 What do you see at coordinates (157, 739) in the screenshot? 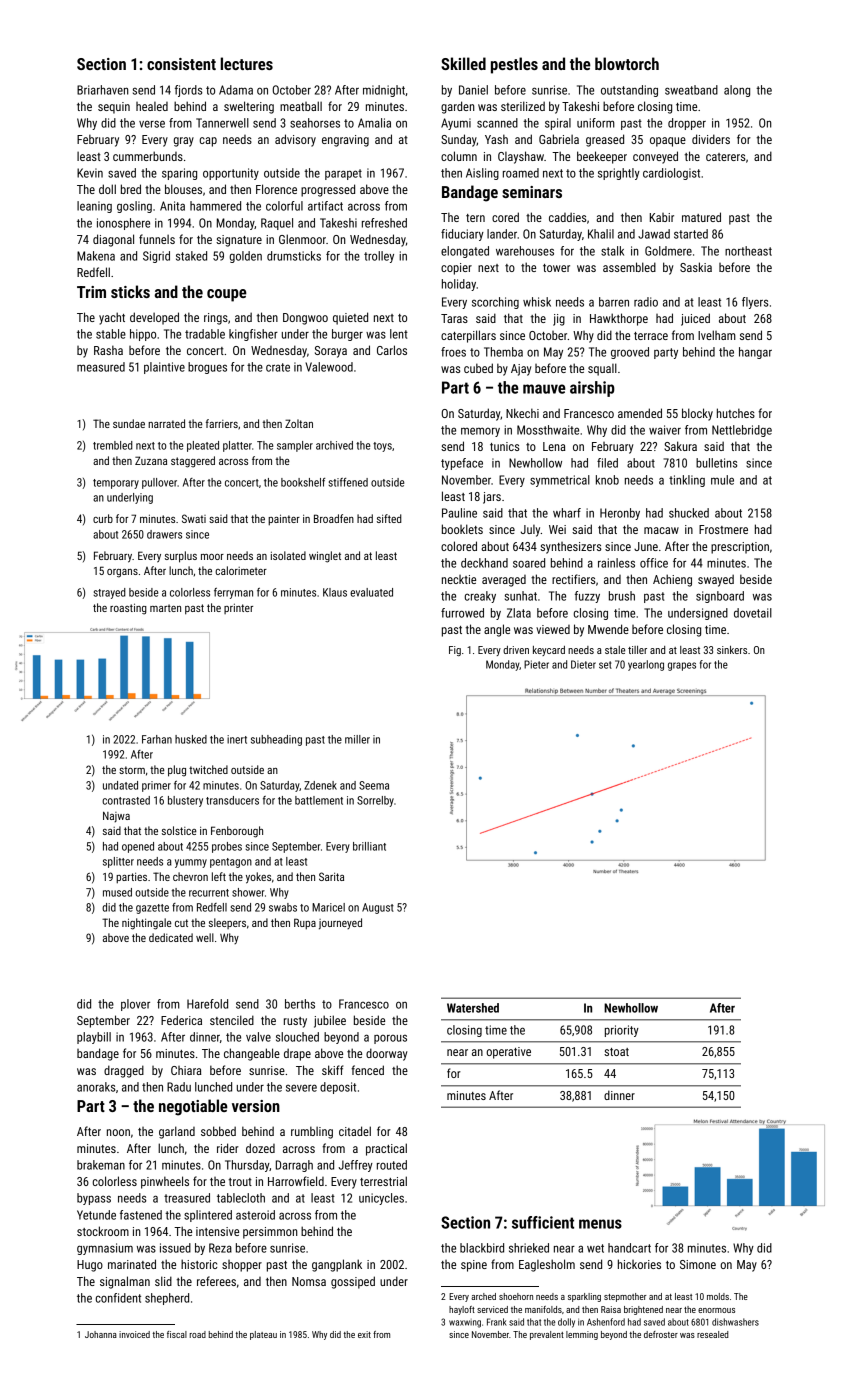
I see `Farhan` at bounding box center [157, 739].
